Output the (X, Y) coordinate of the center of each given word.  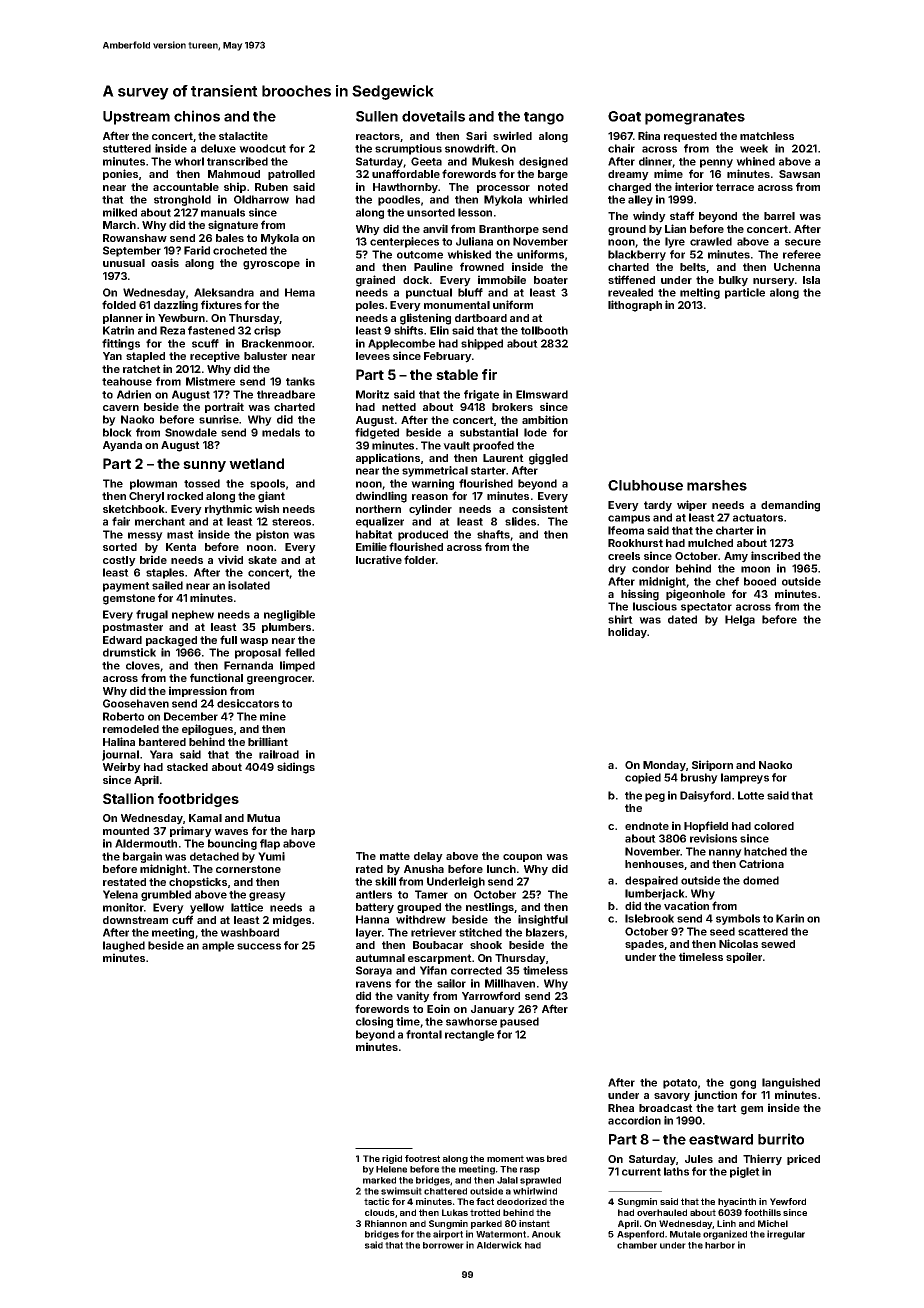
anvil (435, 228)
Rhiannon (386, 1223)
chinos (197, 116)
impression (198, 691)
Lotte (751, 795)
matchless (767, 136)
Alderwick (499, 1245)
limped (297, 666)
